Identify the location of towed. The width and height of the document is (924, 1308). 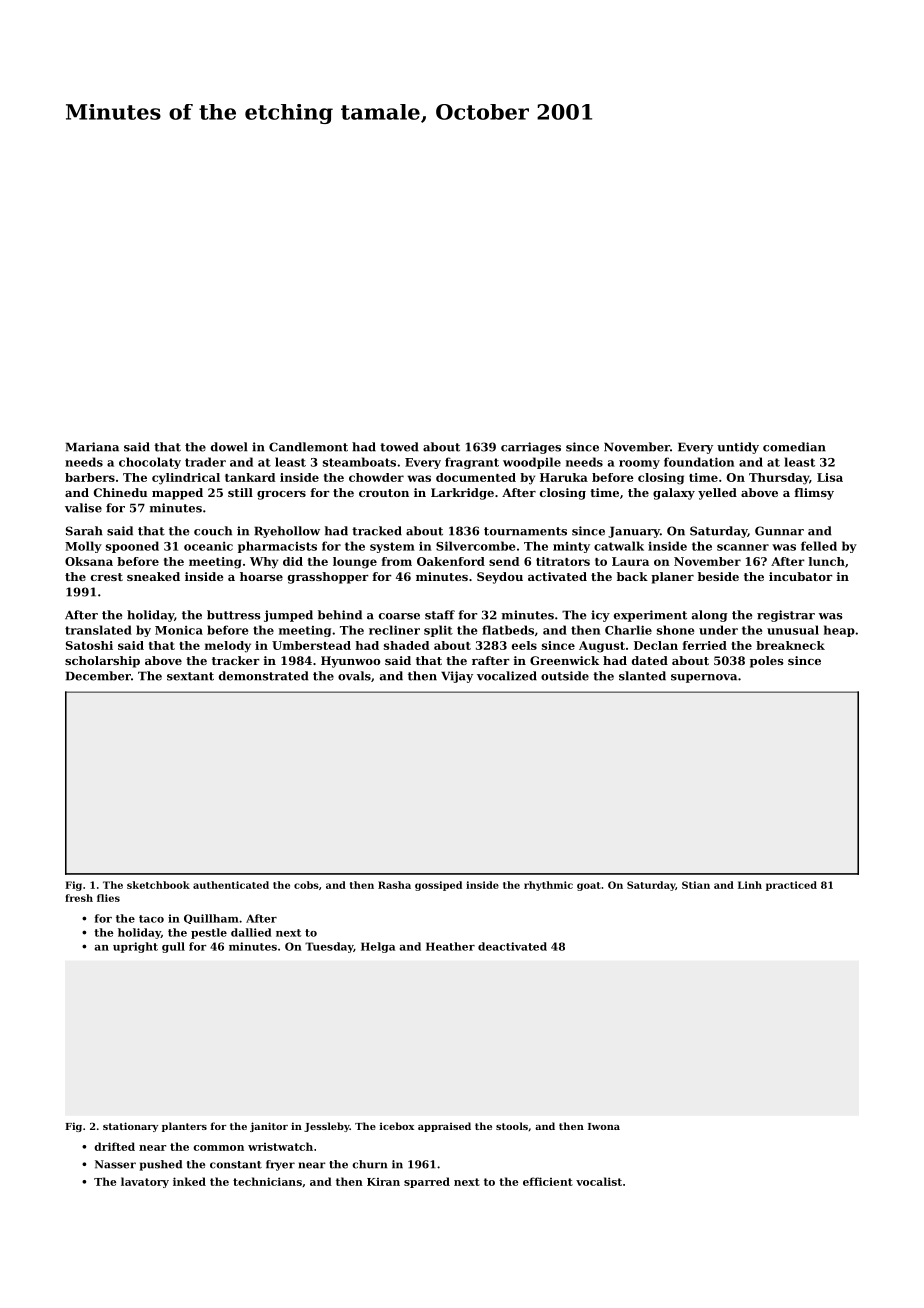
(399, 447).
